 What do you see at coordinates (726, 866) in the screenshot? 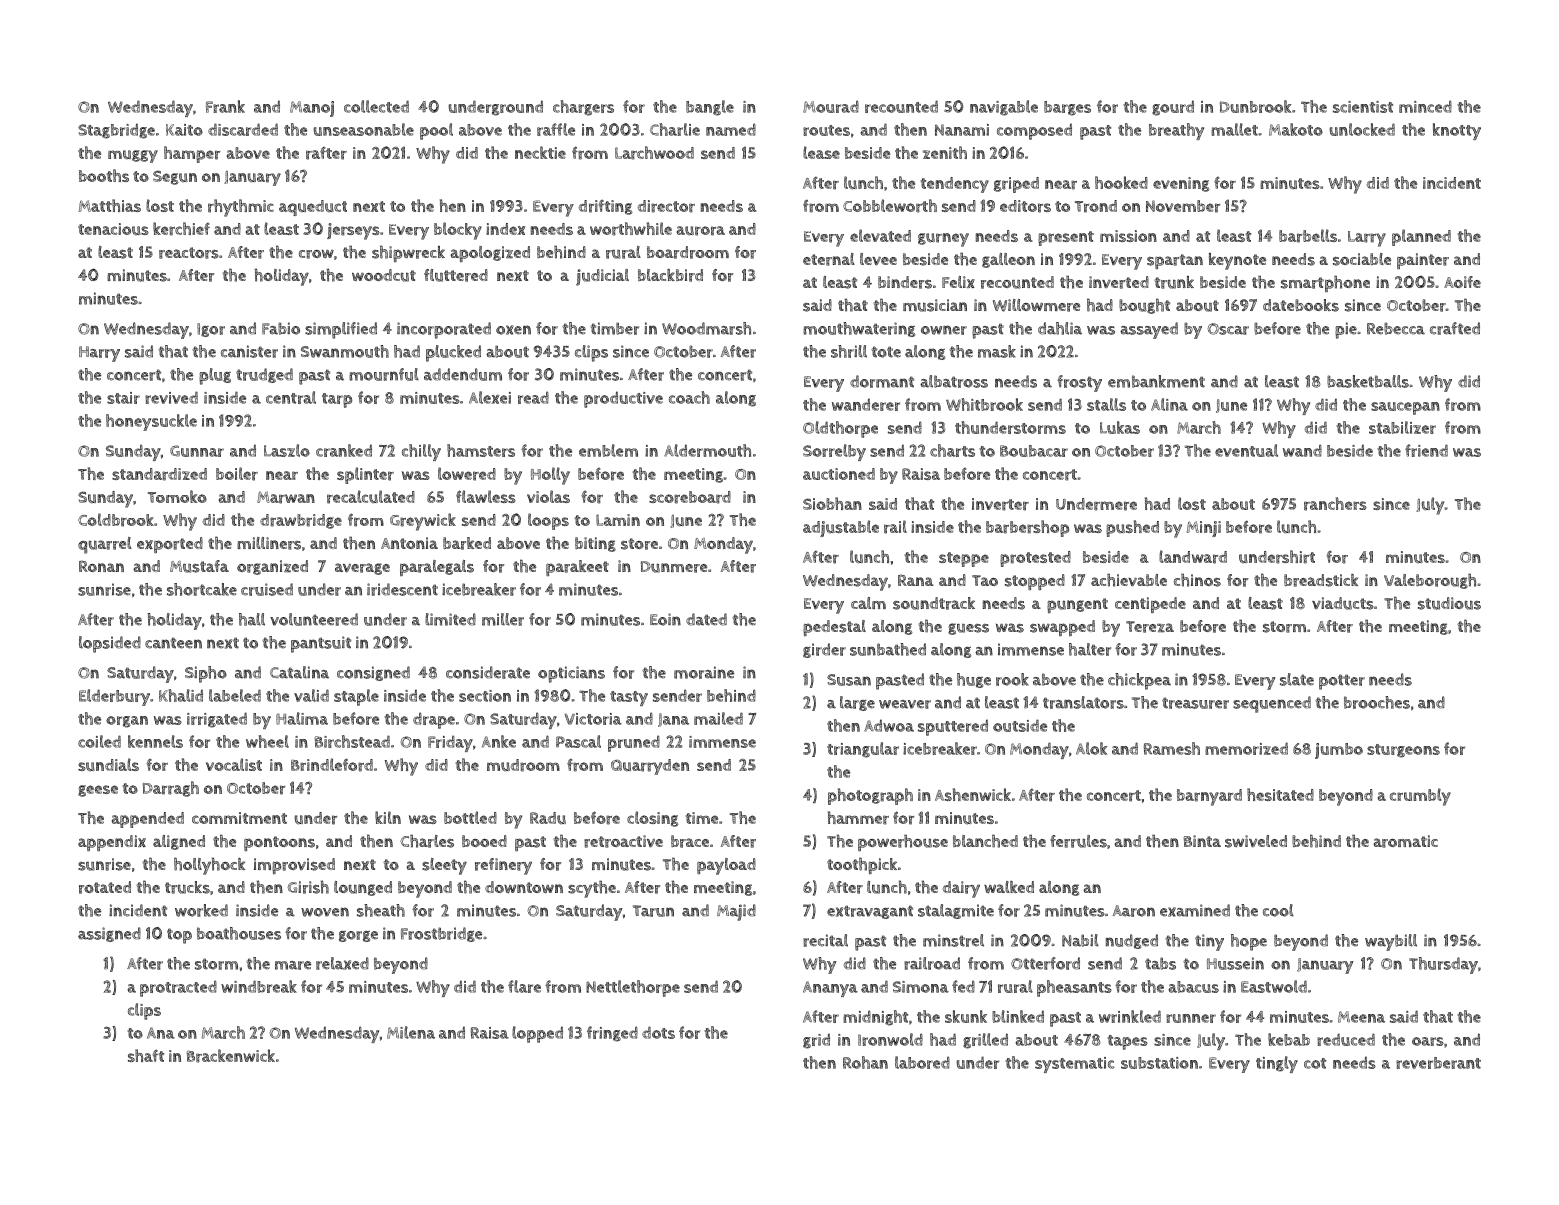
I see `payload` at bounding box center [726, 866].
